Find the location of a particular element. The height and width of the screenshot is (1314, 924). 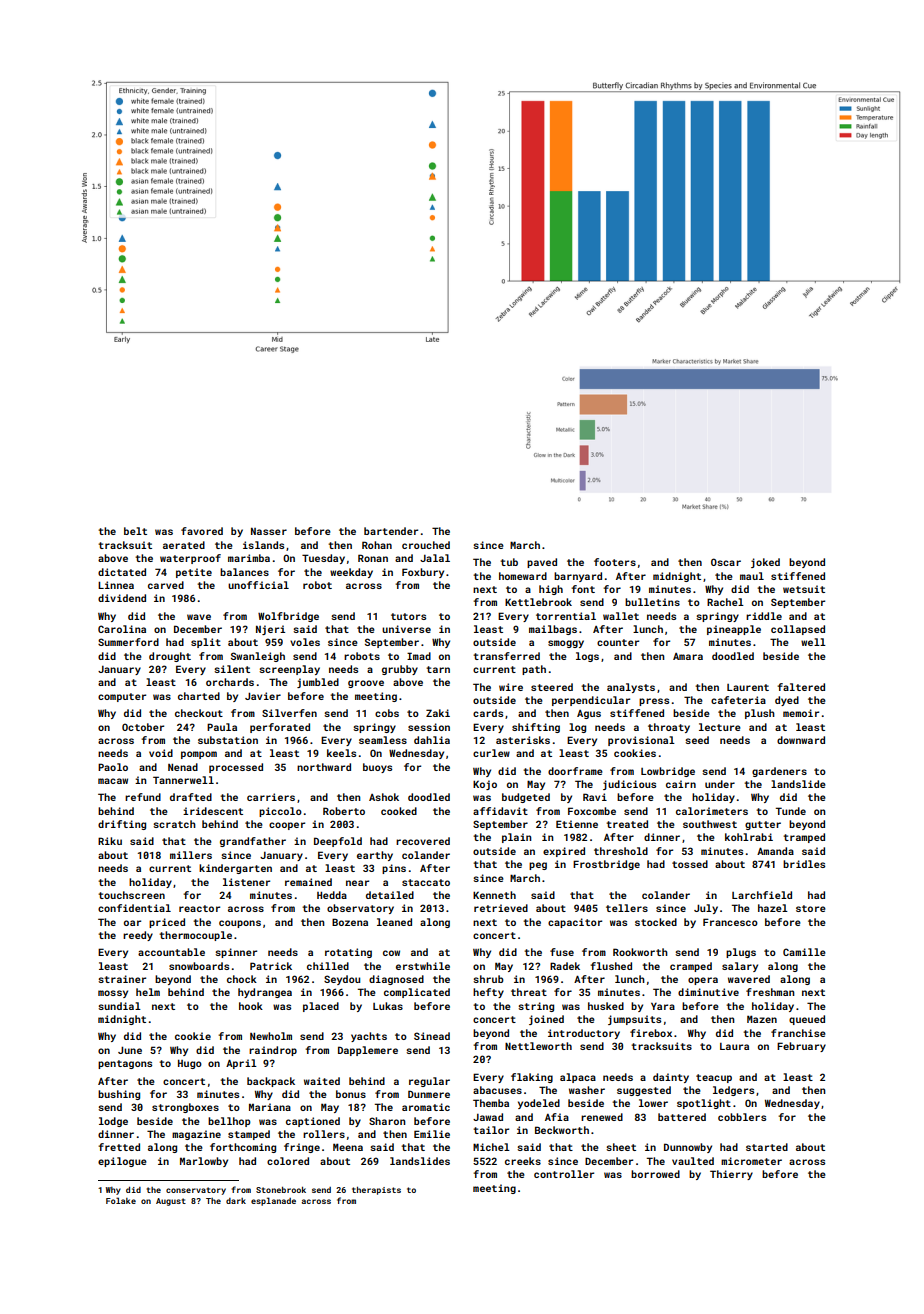

session is located at coordinates (429, 727).
